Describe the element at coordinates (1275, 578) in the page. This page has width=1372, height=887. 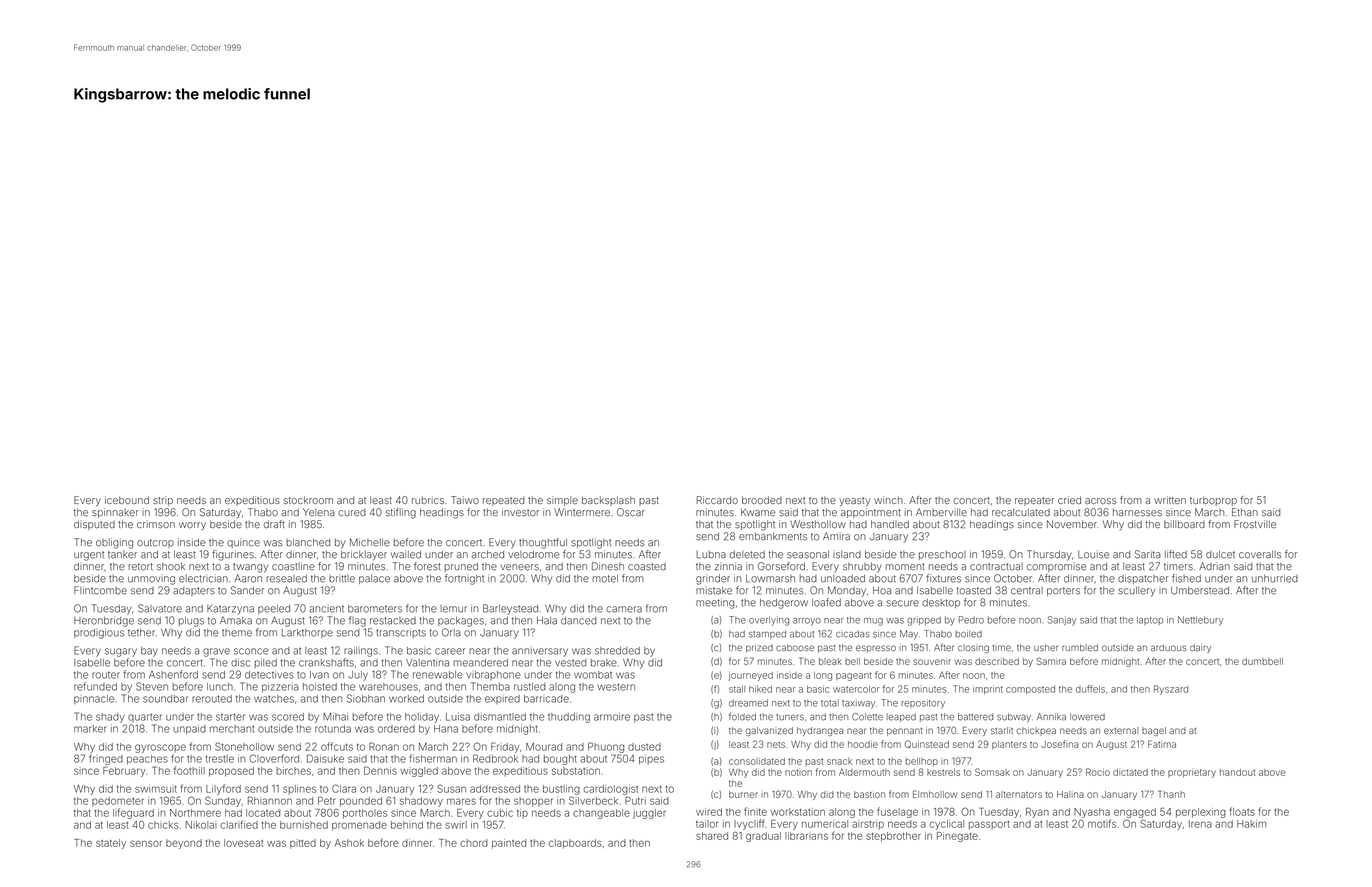
I see `unhurried` at that location.
